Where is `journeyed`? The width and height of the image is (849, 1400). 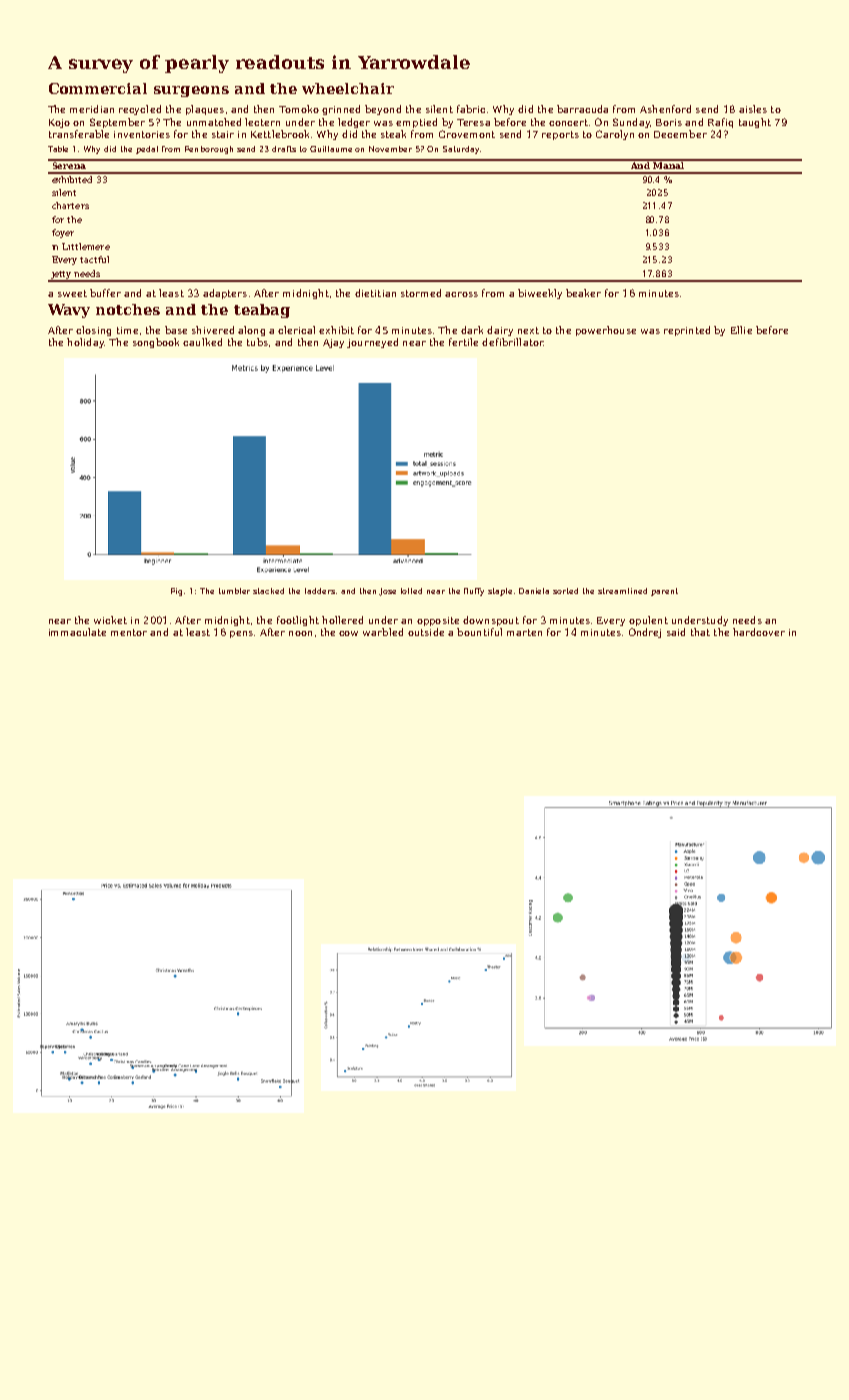
journeyed is located at coordinates (372, 343).
